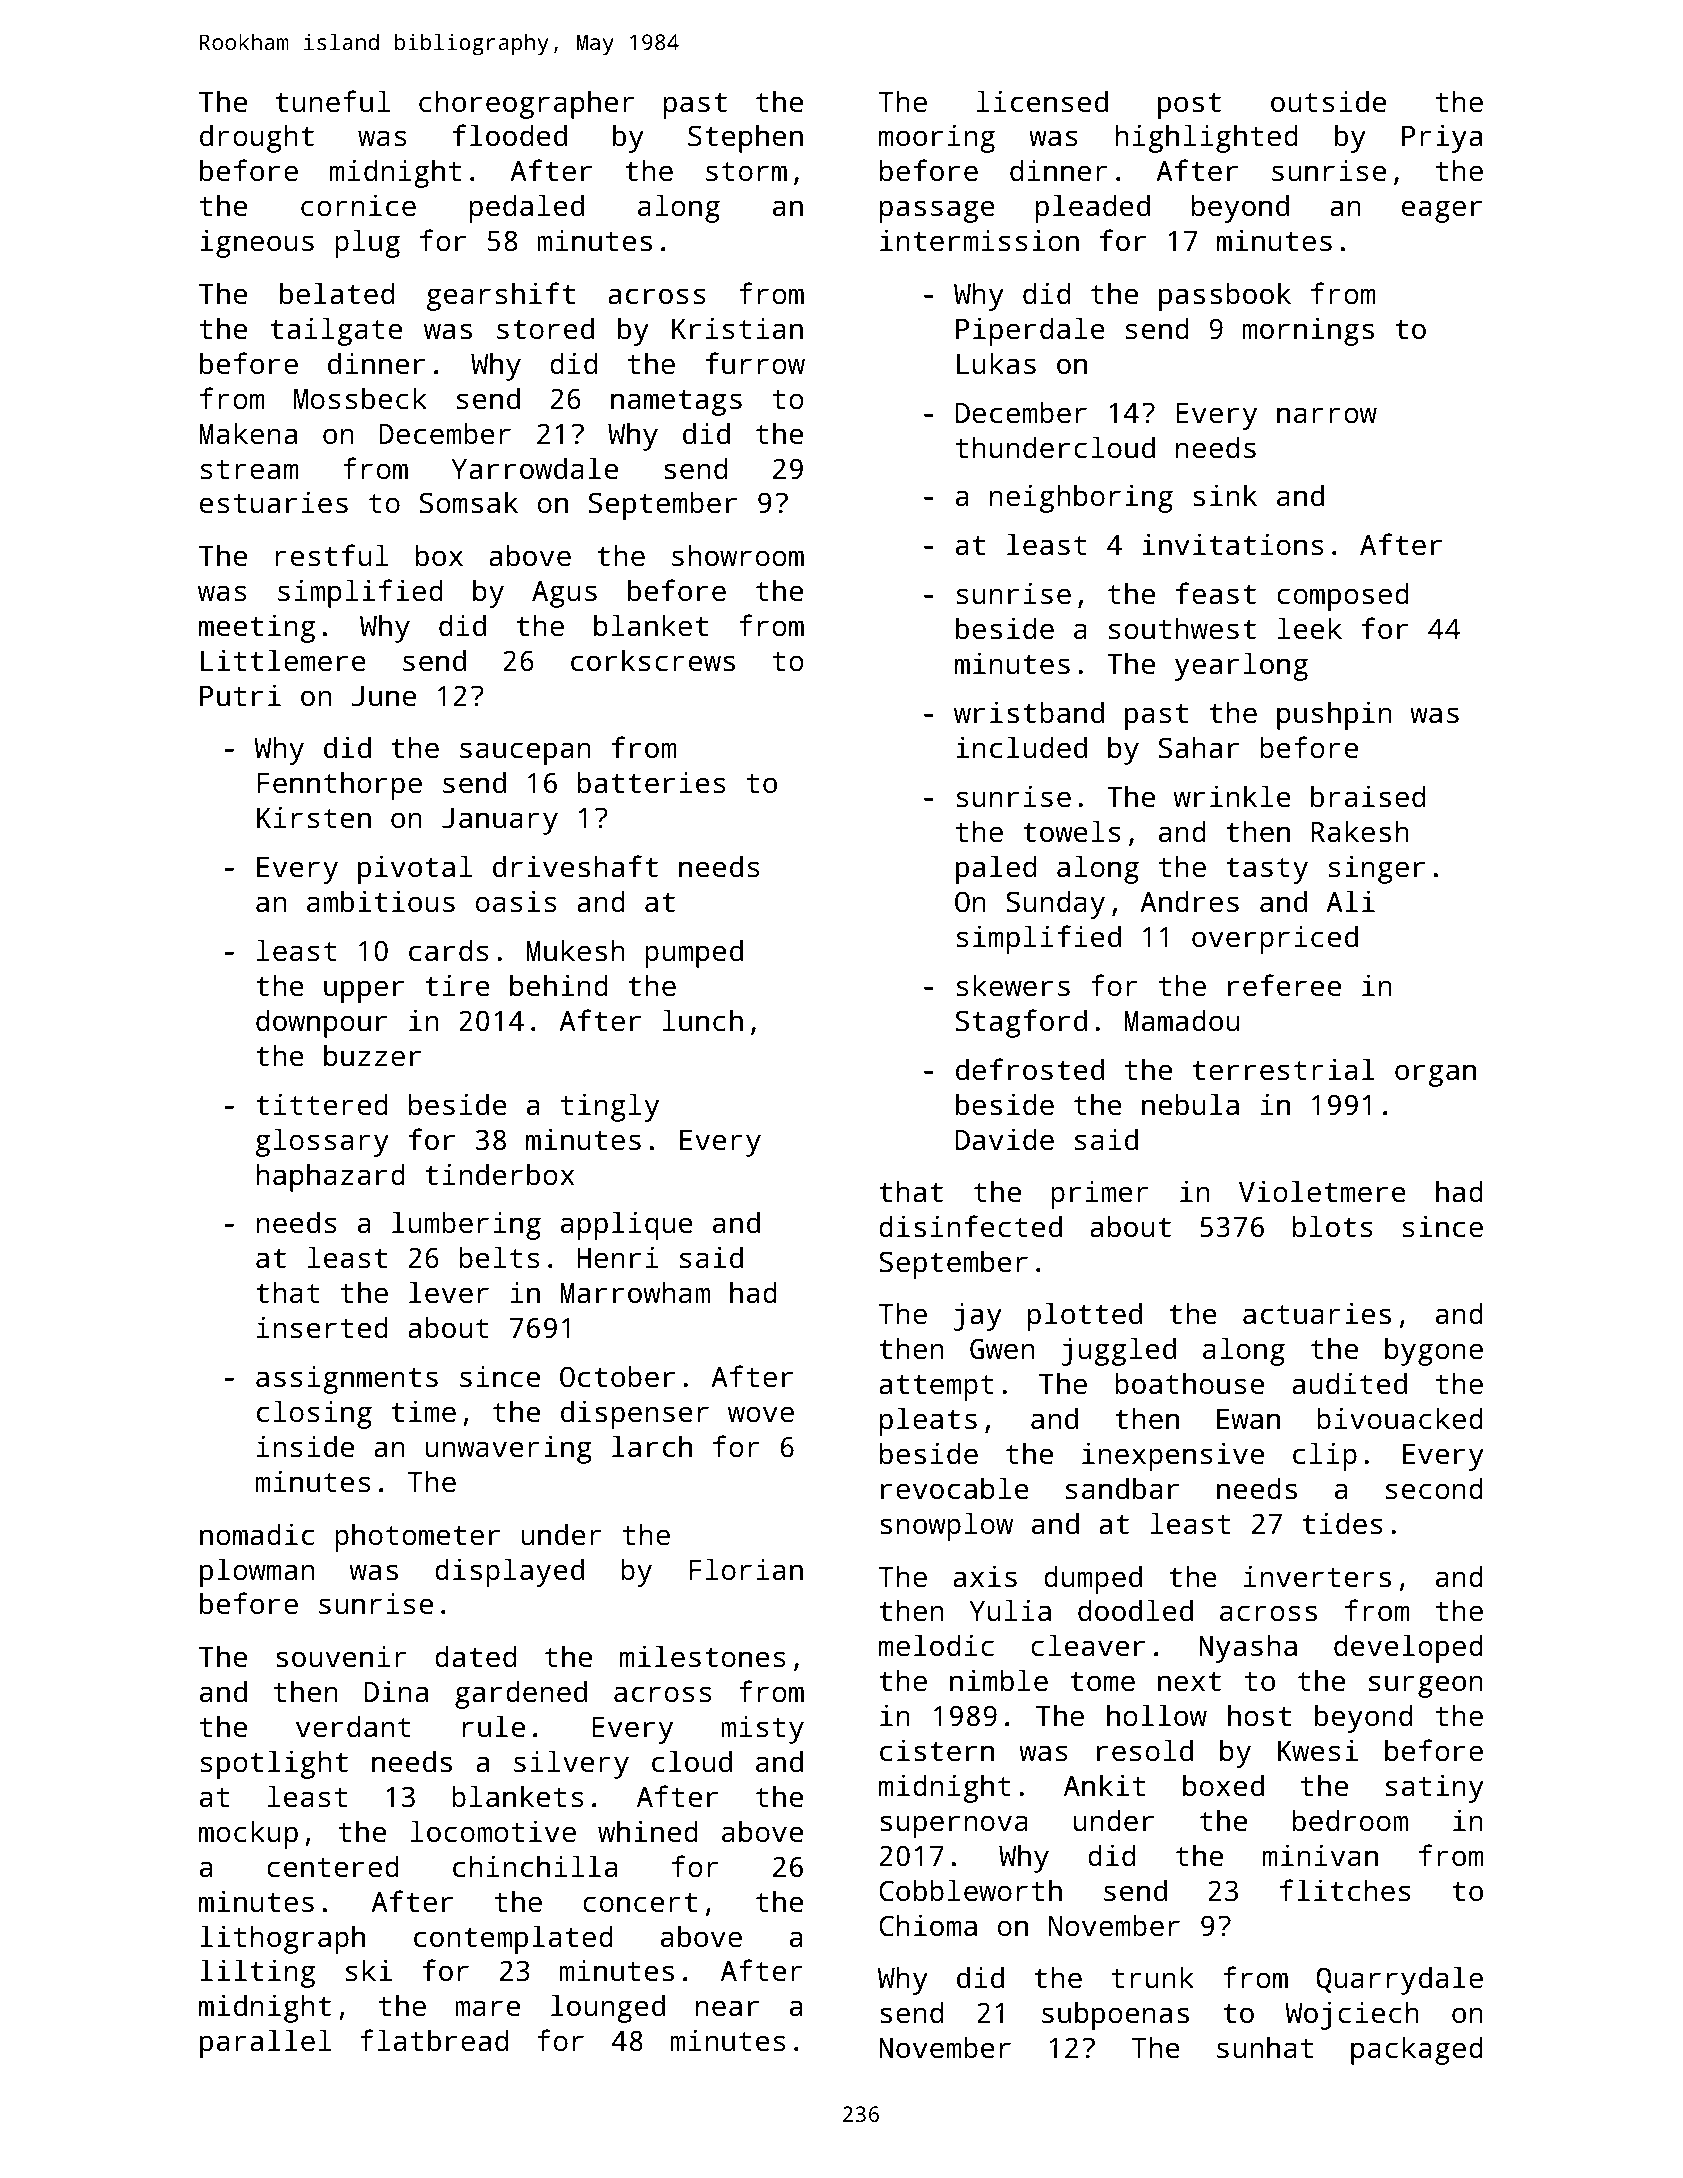  What do you see at coordinates (745, 138) in the image?
I see `Stephen` at bounding box center [745, 138].
